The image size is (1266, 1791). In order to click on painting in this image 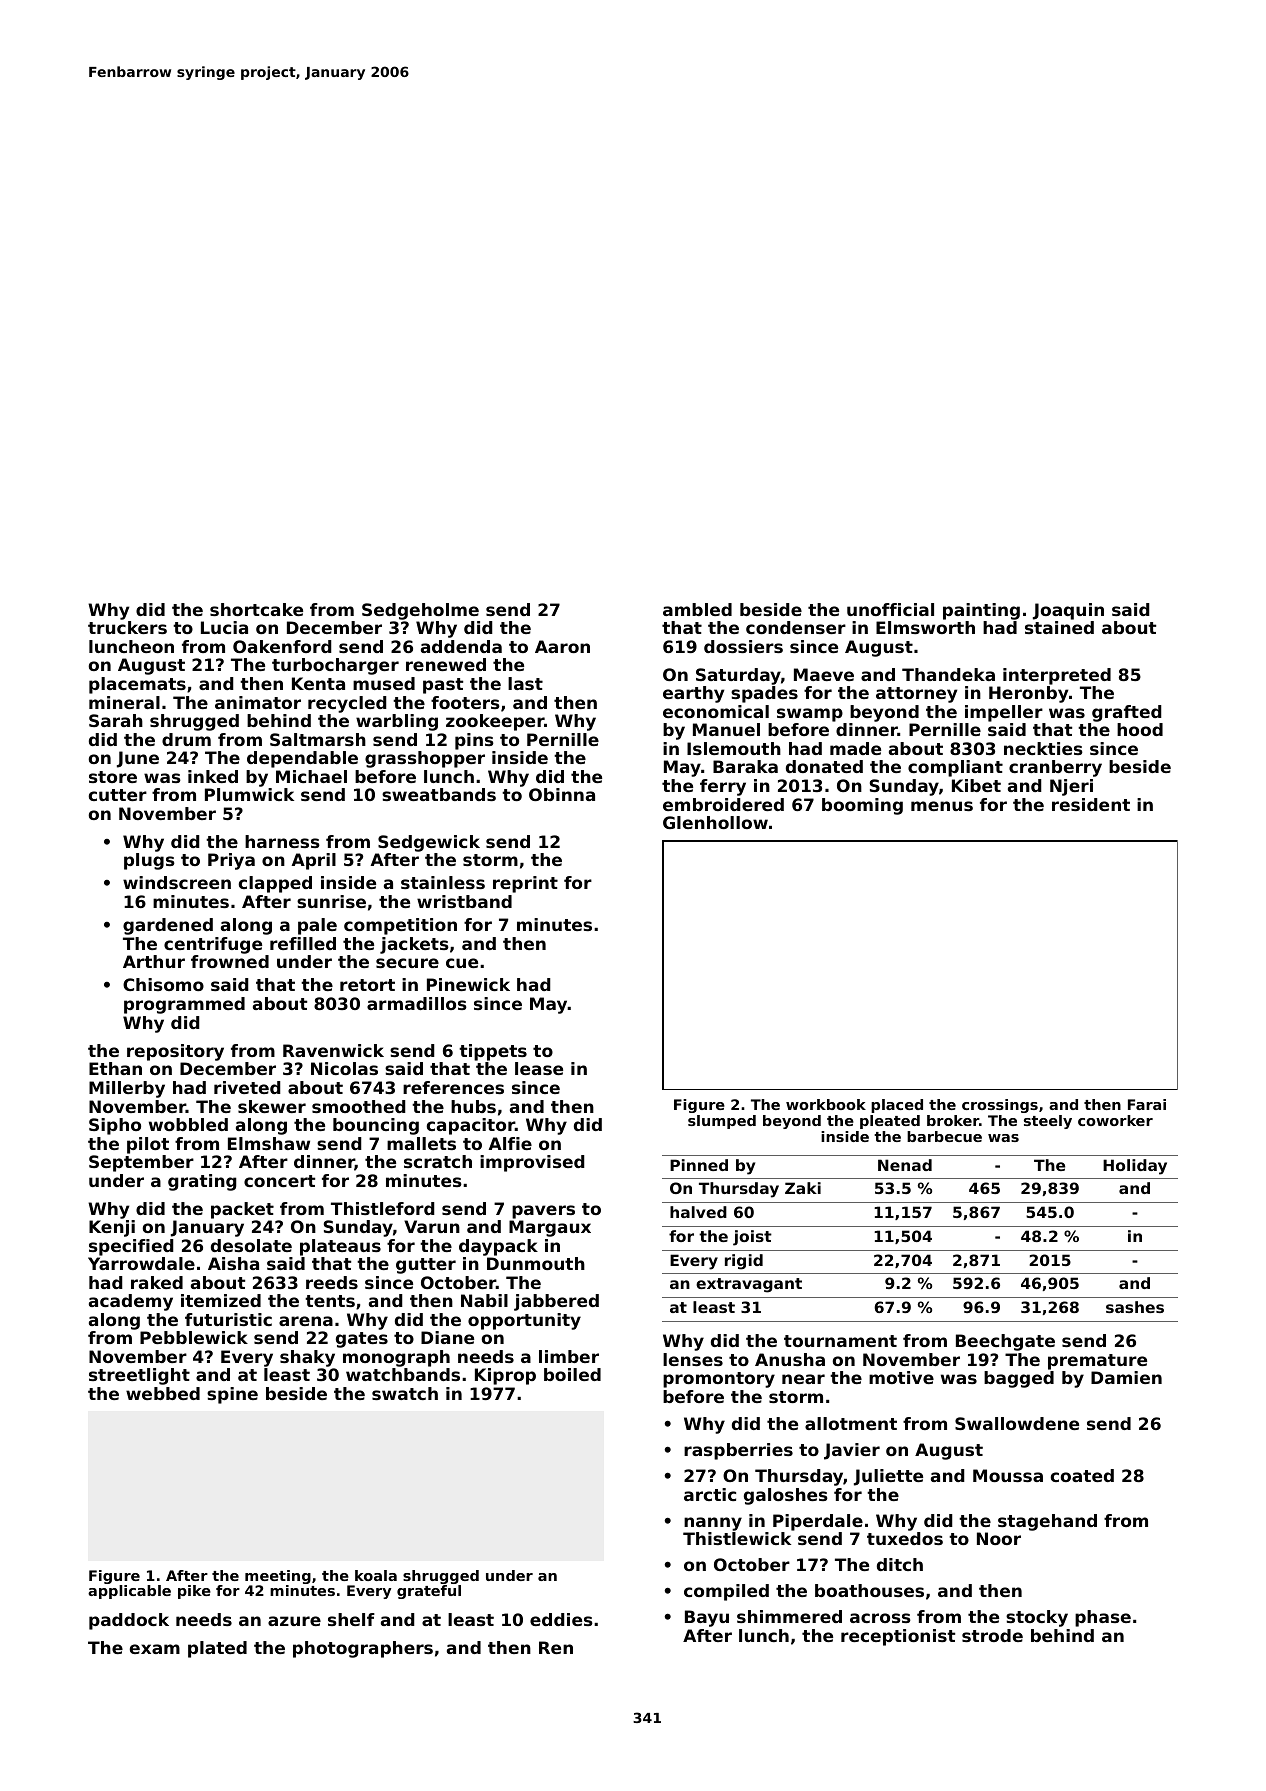, I will do `click(981, 611)`.
